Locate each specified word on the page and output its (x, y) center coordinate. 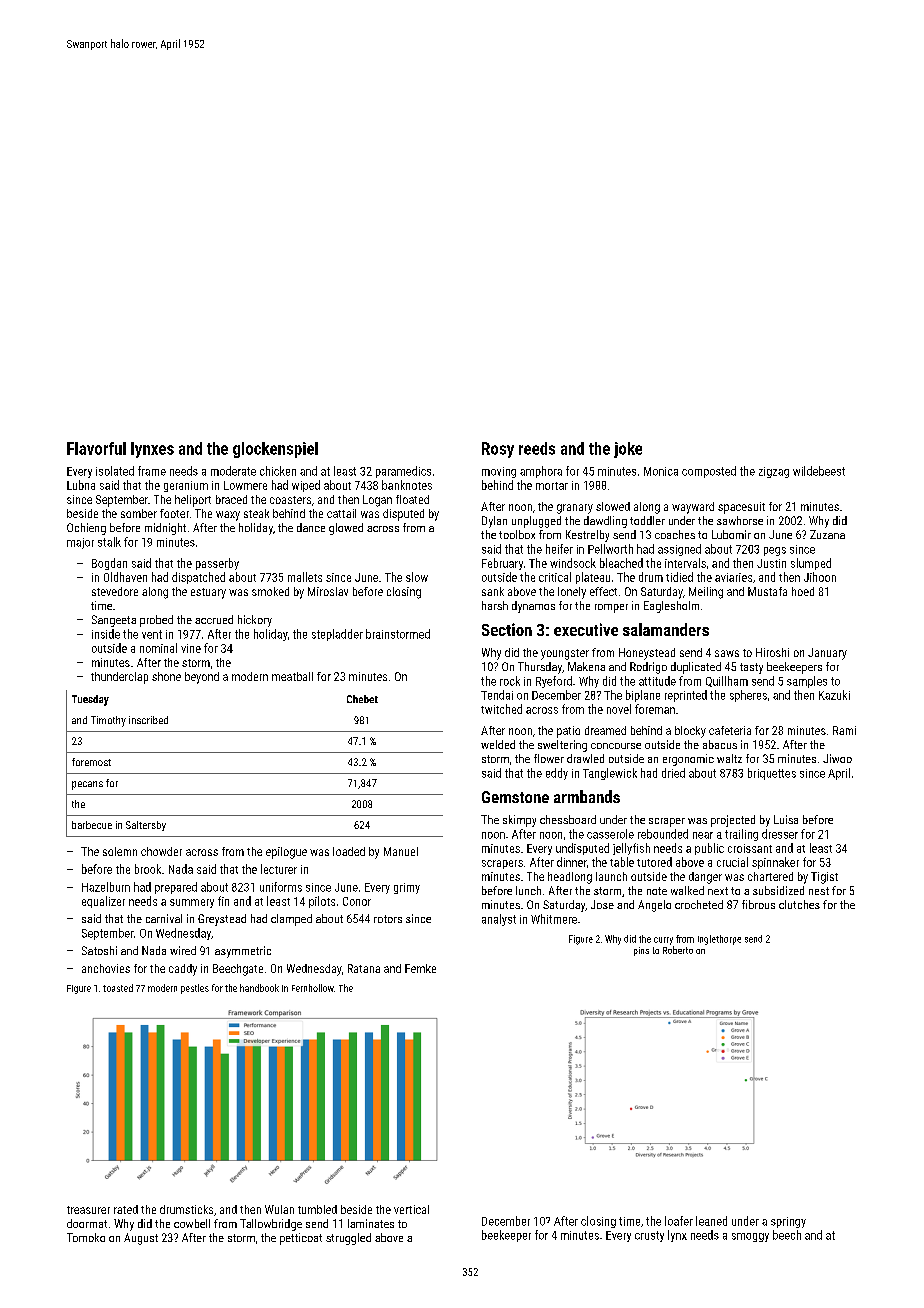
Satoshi (99, 950)
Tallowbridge (271, 1225)
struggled (348, 1239)
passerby (217, 564)
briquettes (772, 774)
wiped (306, 486)
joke (628, 450)
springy (788, 1222)
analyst (499, 920)
